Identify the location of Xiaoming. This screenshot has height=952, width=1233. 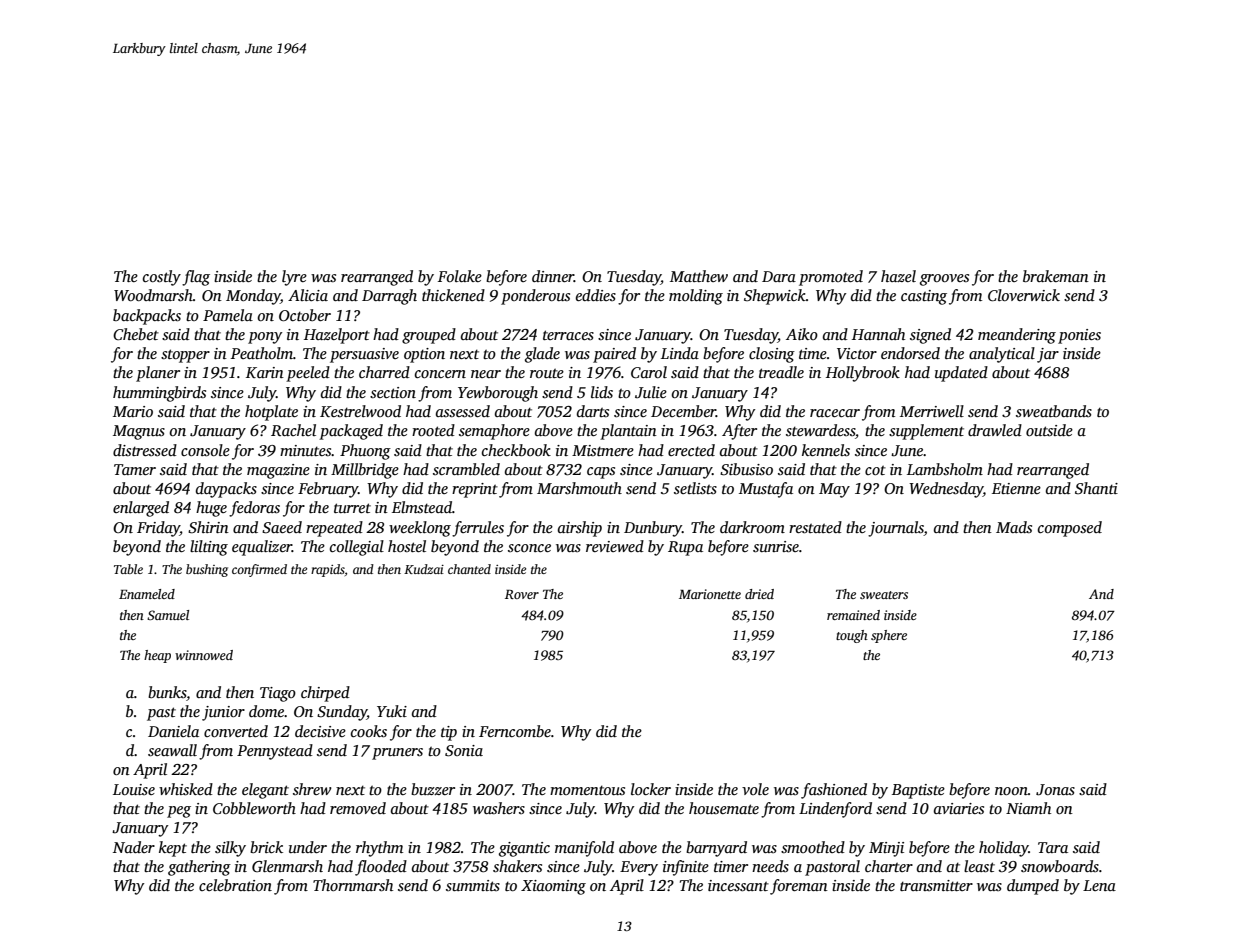
(553, 887).
